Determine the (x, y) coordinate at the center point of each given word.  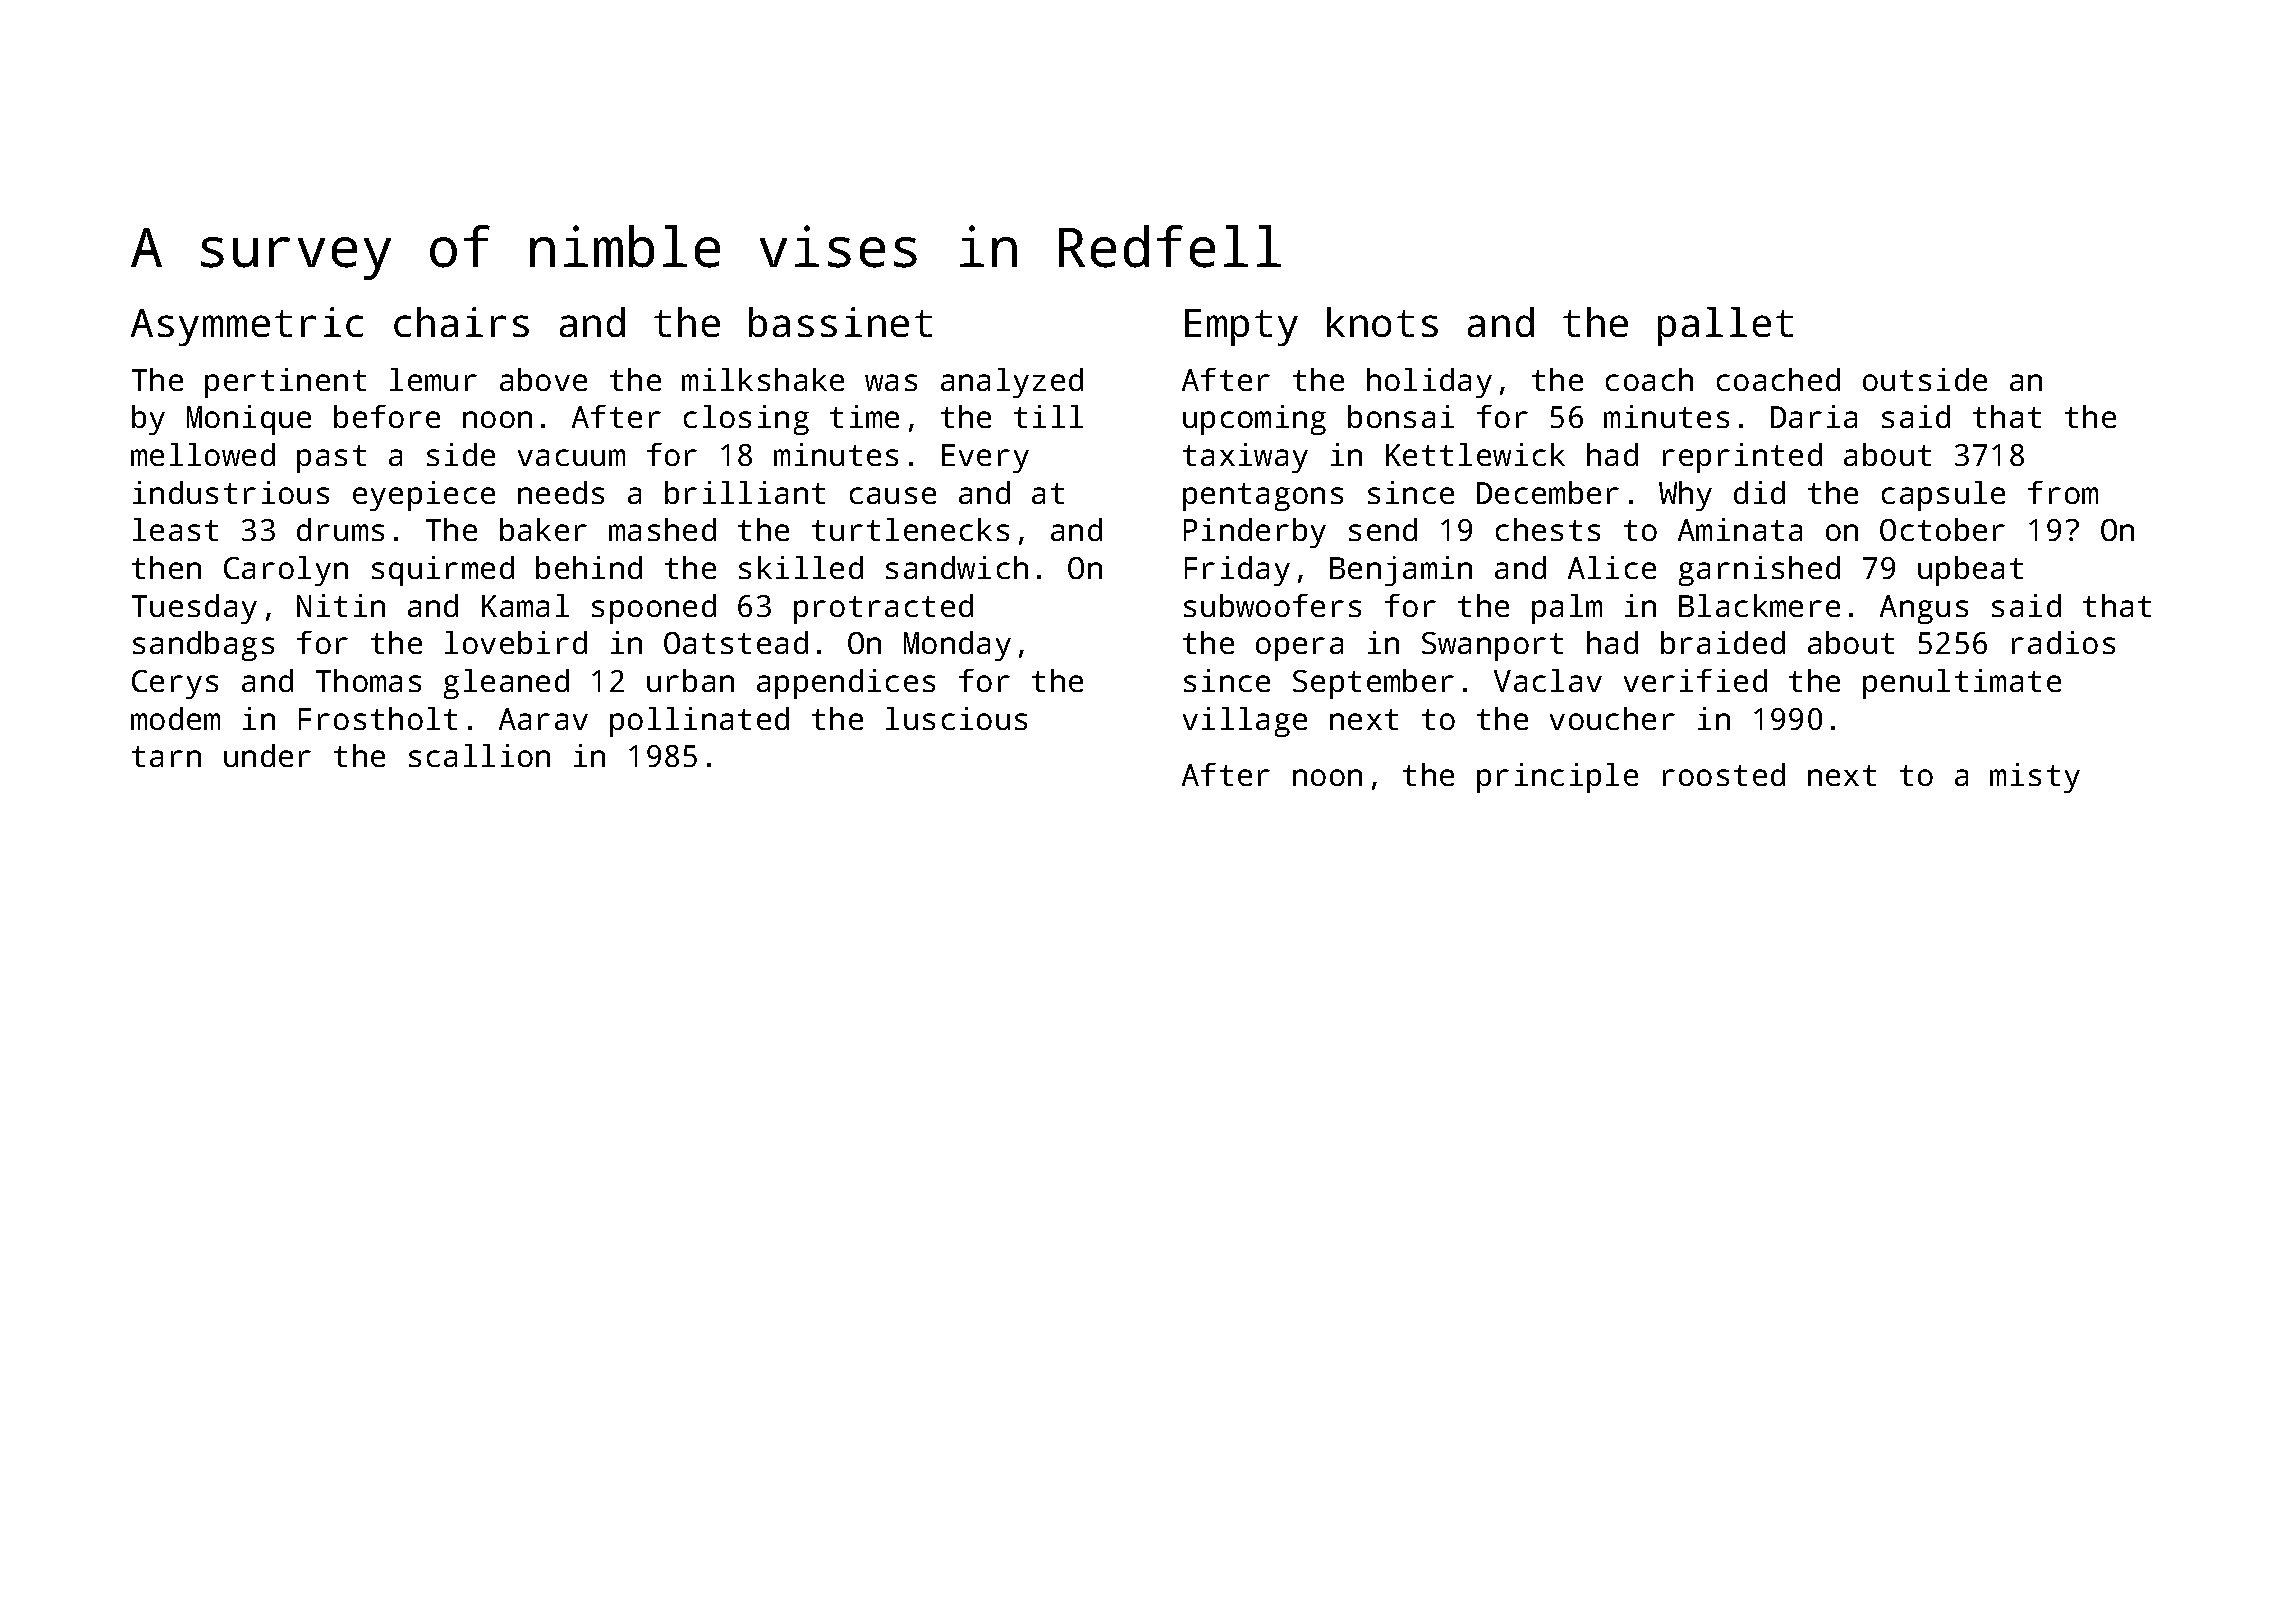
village (1245, 722)
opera (1299, 649)
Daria (1814, 416)
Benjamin (1401, 571)
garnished (1759, 571)
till (1048, 416)
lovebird (516, 642)
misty (2035, 778)
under (267, 755)
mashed (662, 529)
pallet (1725, 326)
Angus (1924, 609)
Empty (1241, 327)
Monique (249, 420)
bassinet (840, 322)
